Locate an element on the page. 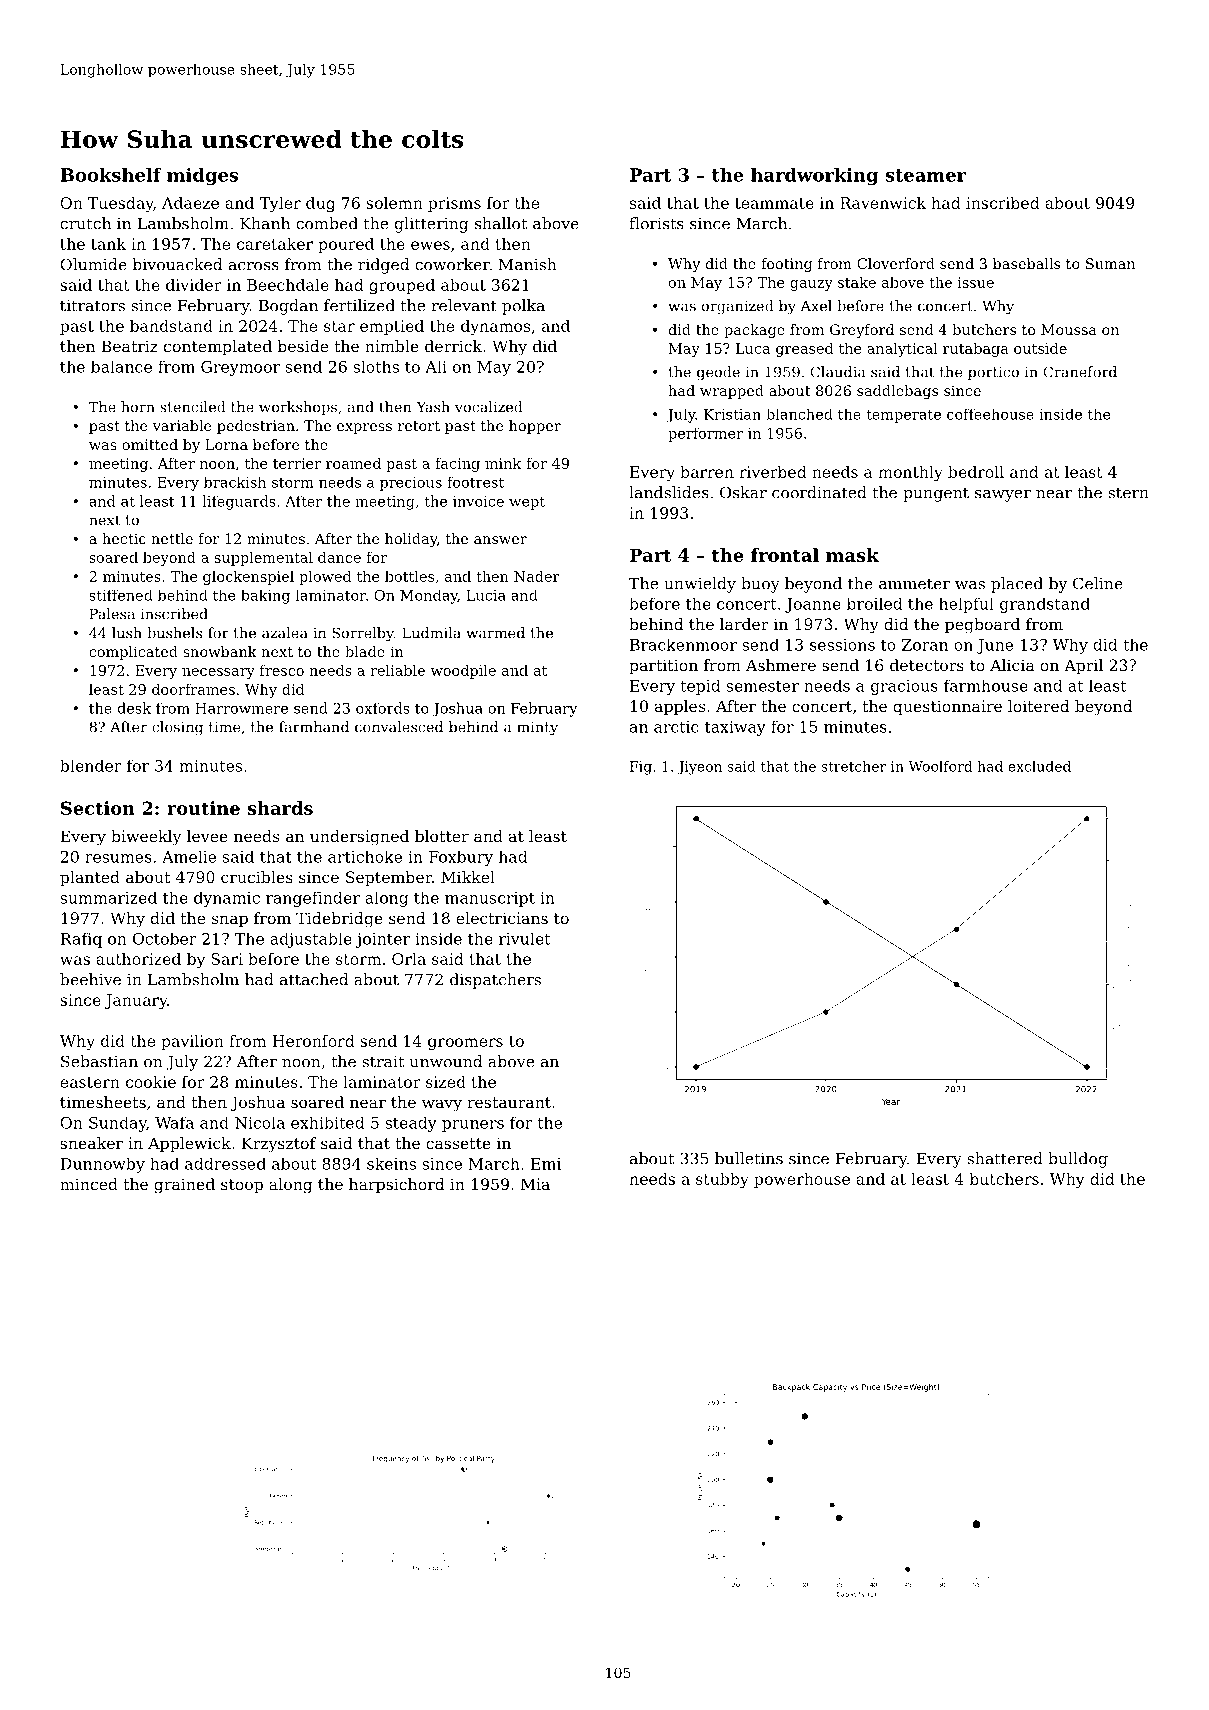  ammeter is located at coordinates (914, 584).
